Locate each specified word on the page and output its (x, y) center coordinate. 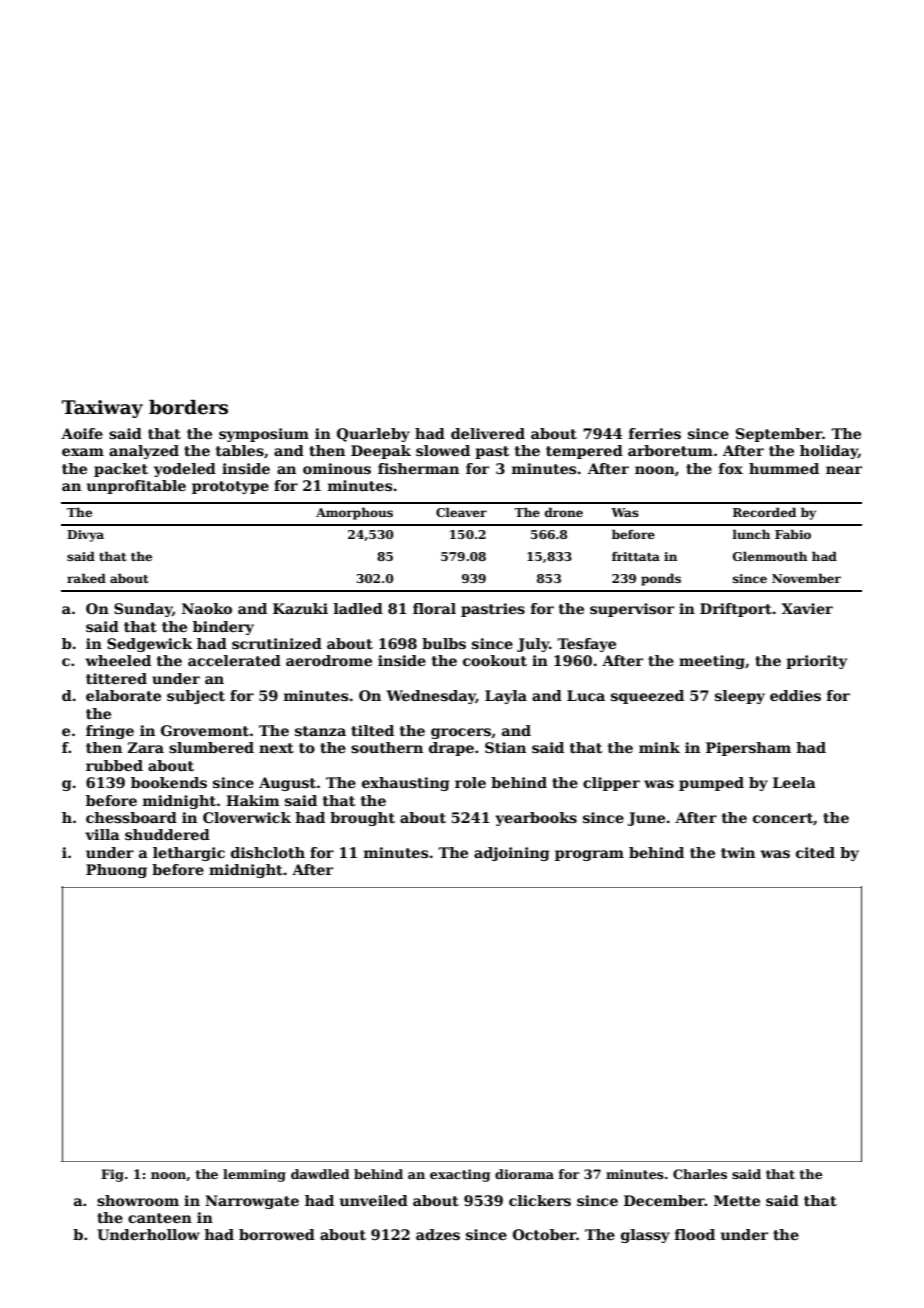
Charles (700, 1174)
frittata (636, 556)
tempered (584, 452)
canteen (160, 1218)
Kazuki (300, 608)
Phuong (116, 871)
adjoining (511, 854)
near (844, 470)
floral (434, 608)
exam (83, 452)
